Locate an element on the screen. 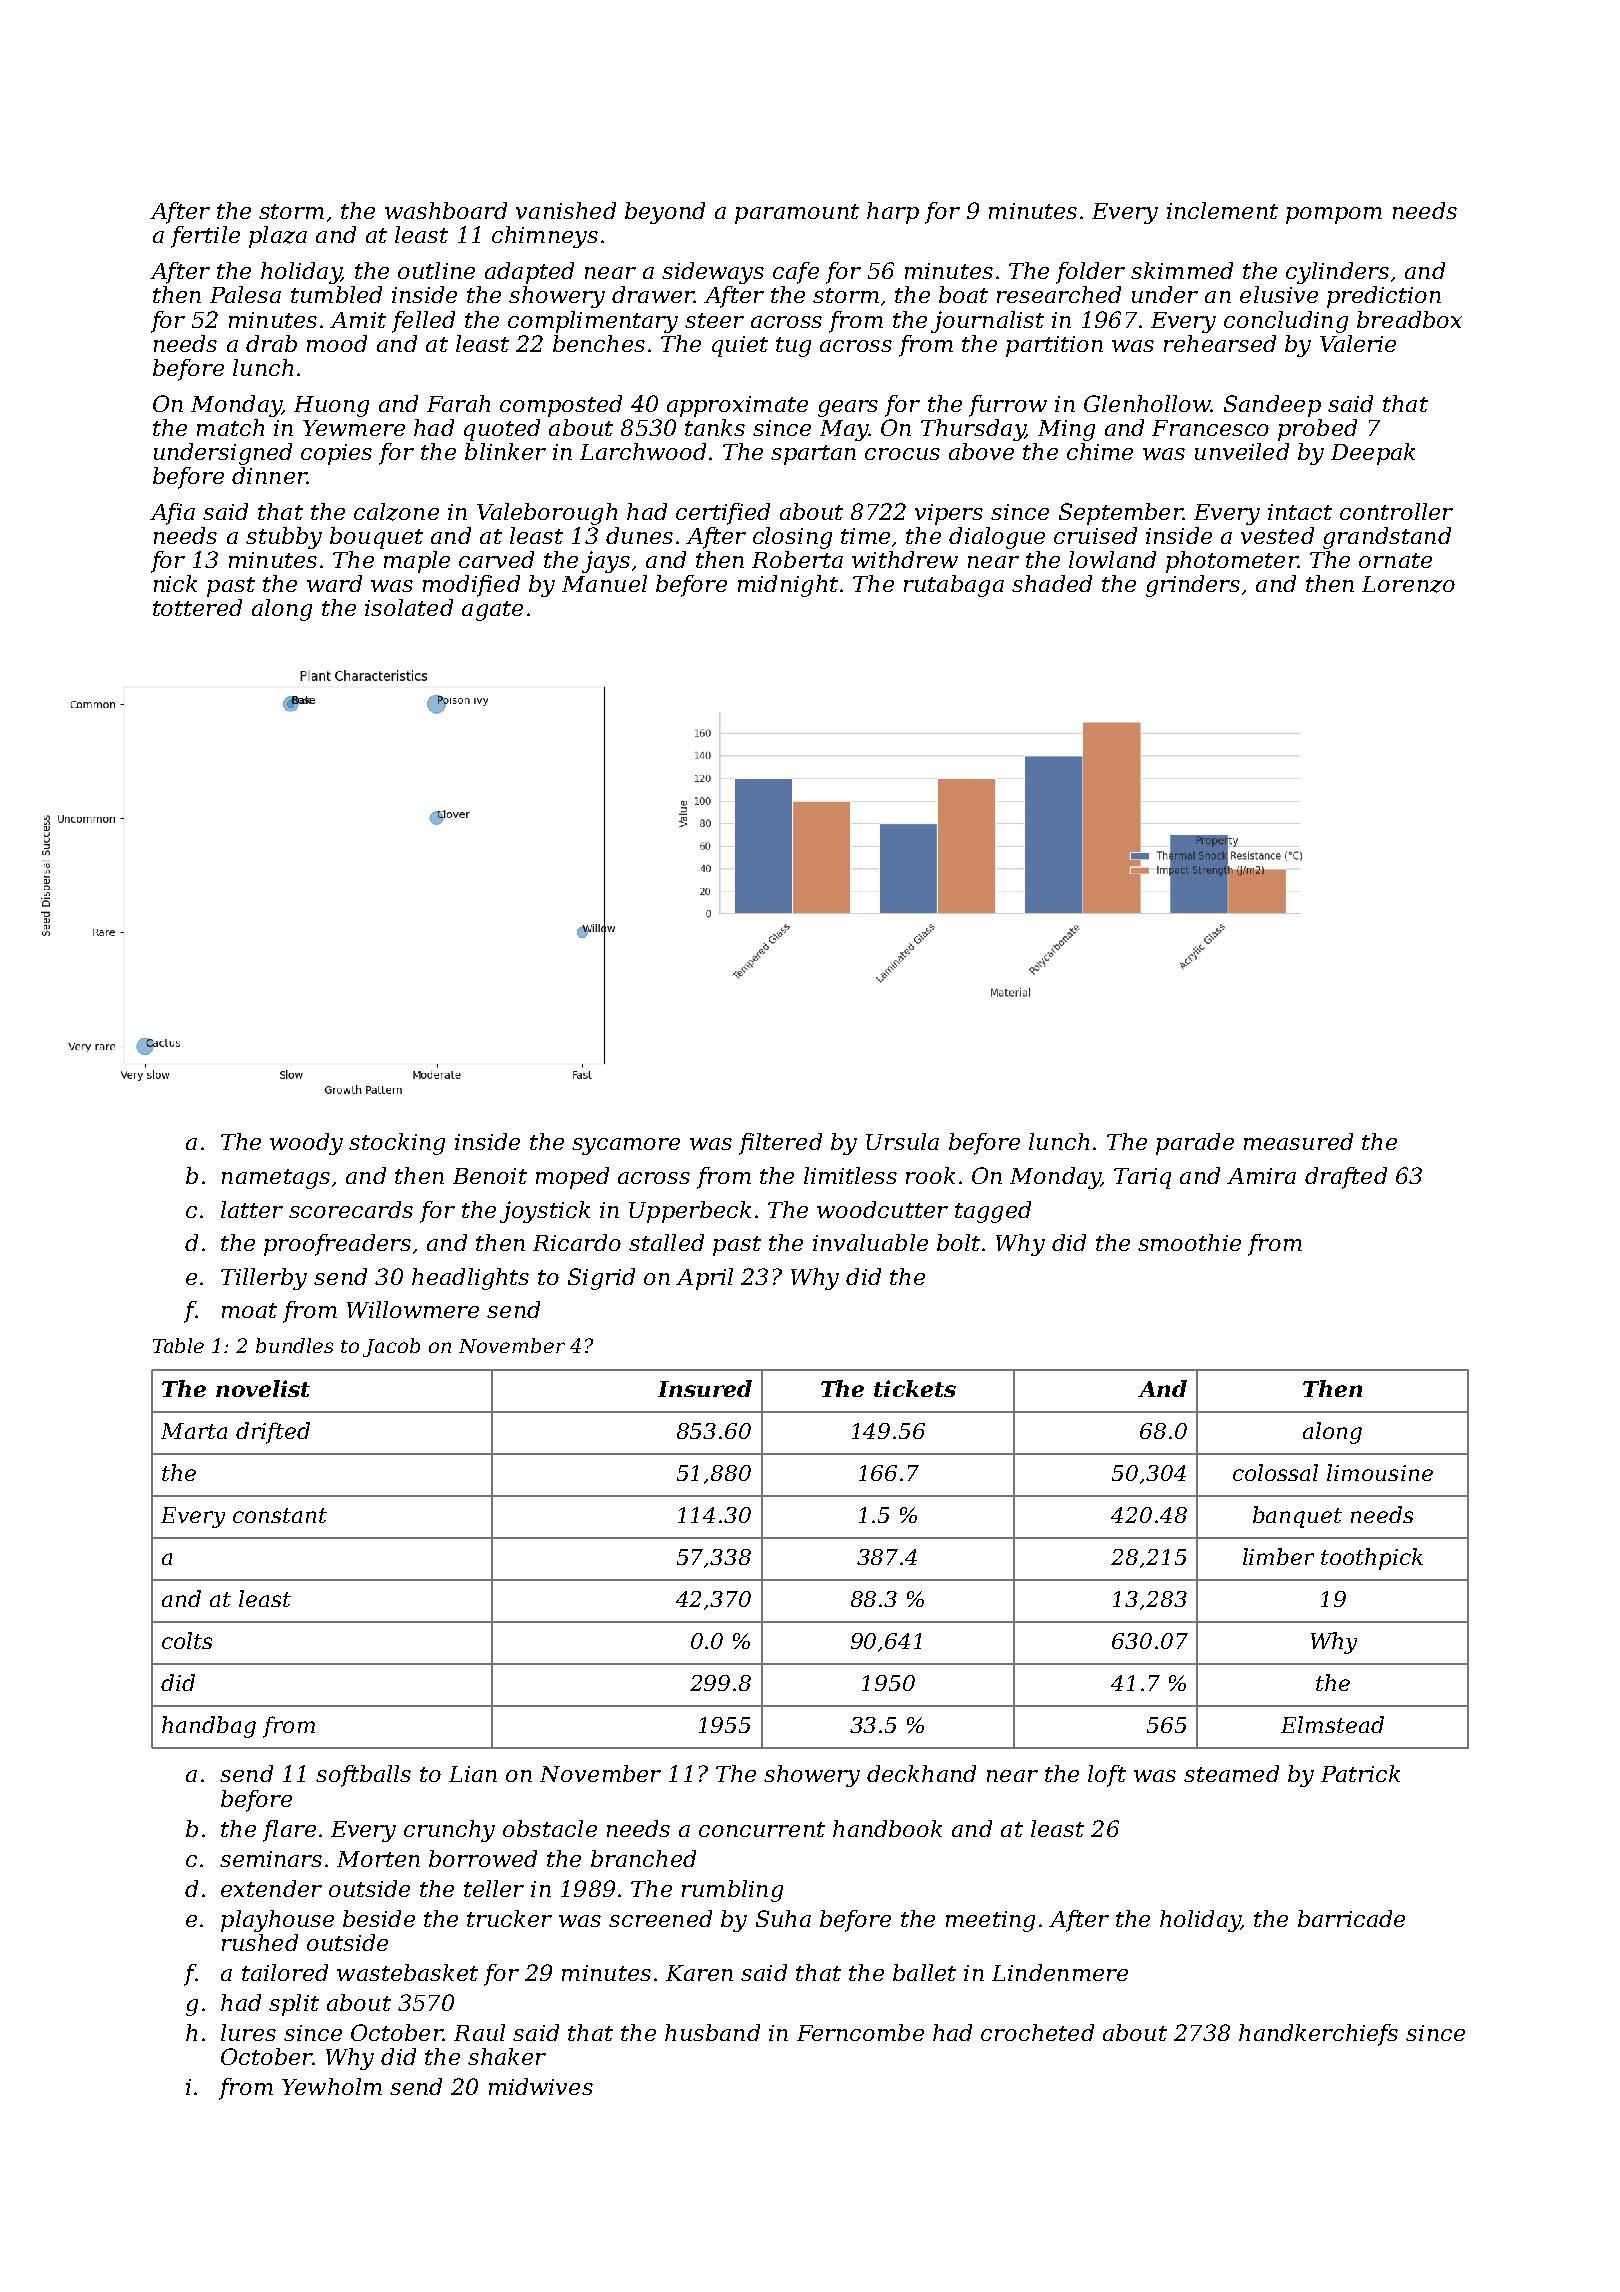  Lorenzo is located at coordinates (1408, 584).
